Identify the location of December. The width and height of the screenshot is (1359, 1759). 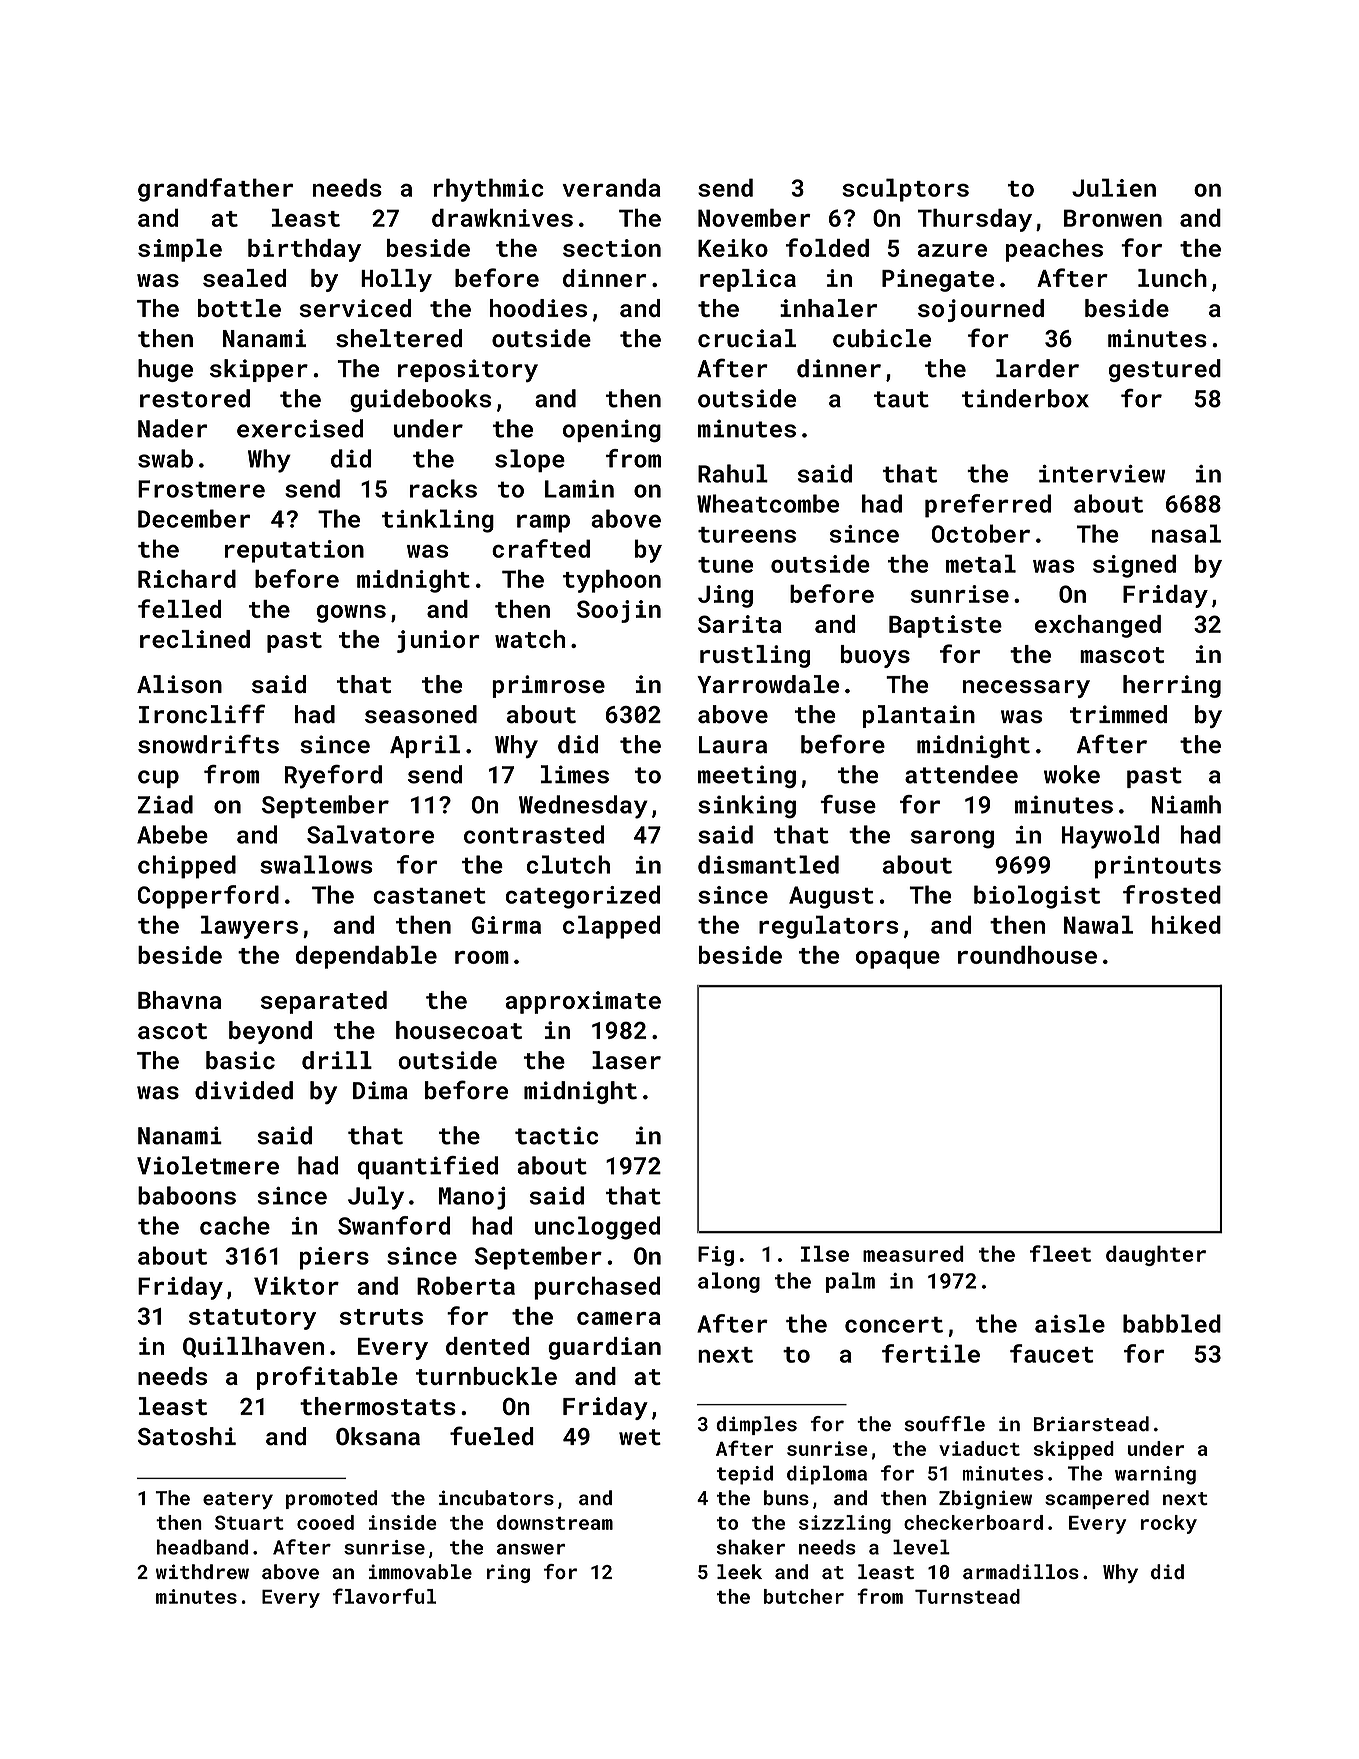
(194, 518).
